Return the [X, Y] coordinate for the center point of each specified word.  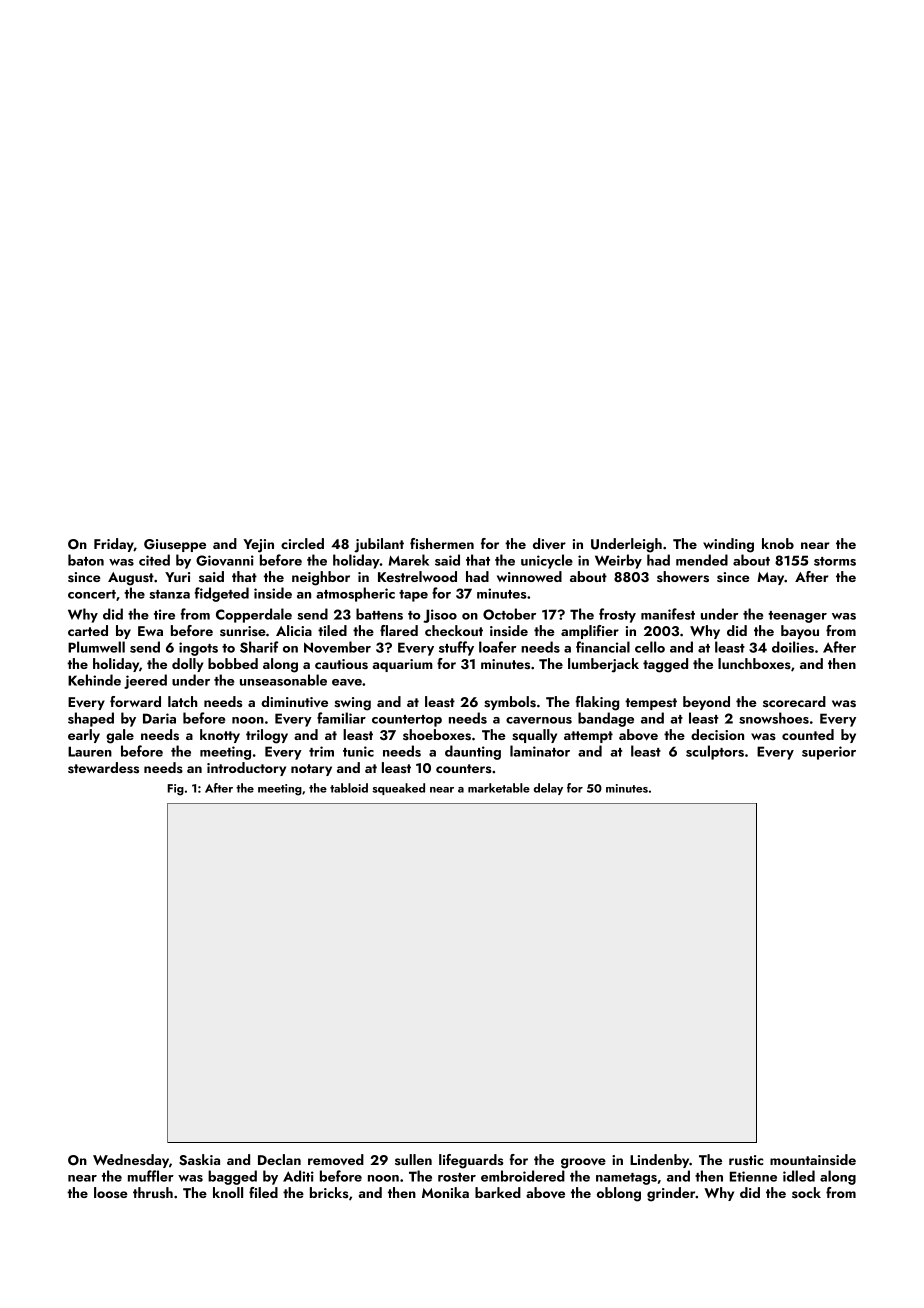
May [770, 578]
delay [548, 789]
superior [829, 753]
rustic [746, 1160]
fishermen [442, 544]
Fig [176, 790]
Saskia [199, 1160]
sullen [413, 1159]
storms [835, 561]
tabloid [349, 788]
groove [583, 1163]
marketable [499, 788]
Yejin [258, 546]
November [337, 647]
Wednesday [131, 1161]
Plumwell [96, 647]
